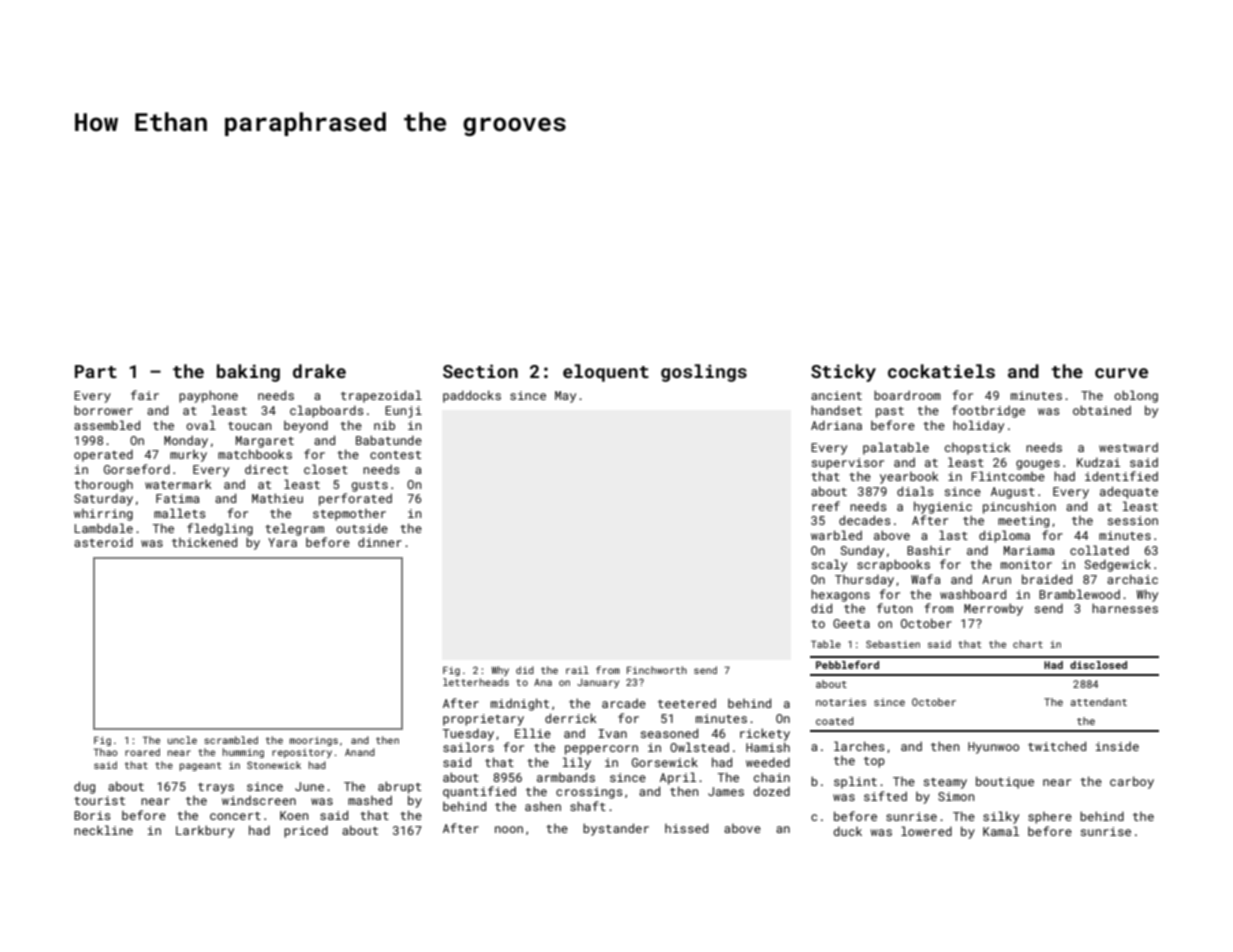  Describe the element at coordinates (96, 371) in the screenshot. I see `Part` at that location.
